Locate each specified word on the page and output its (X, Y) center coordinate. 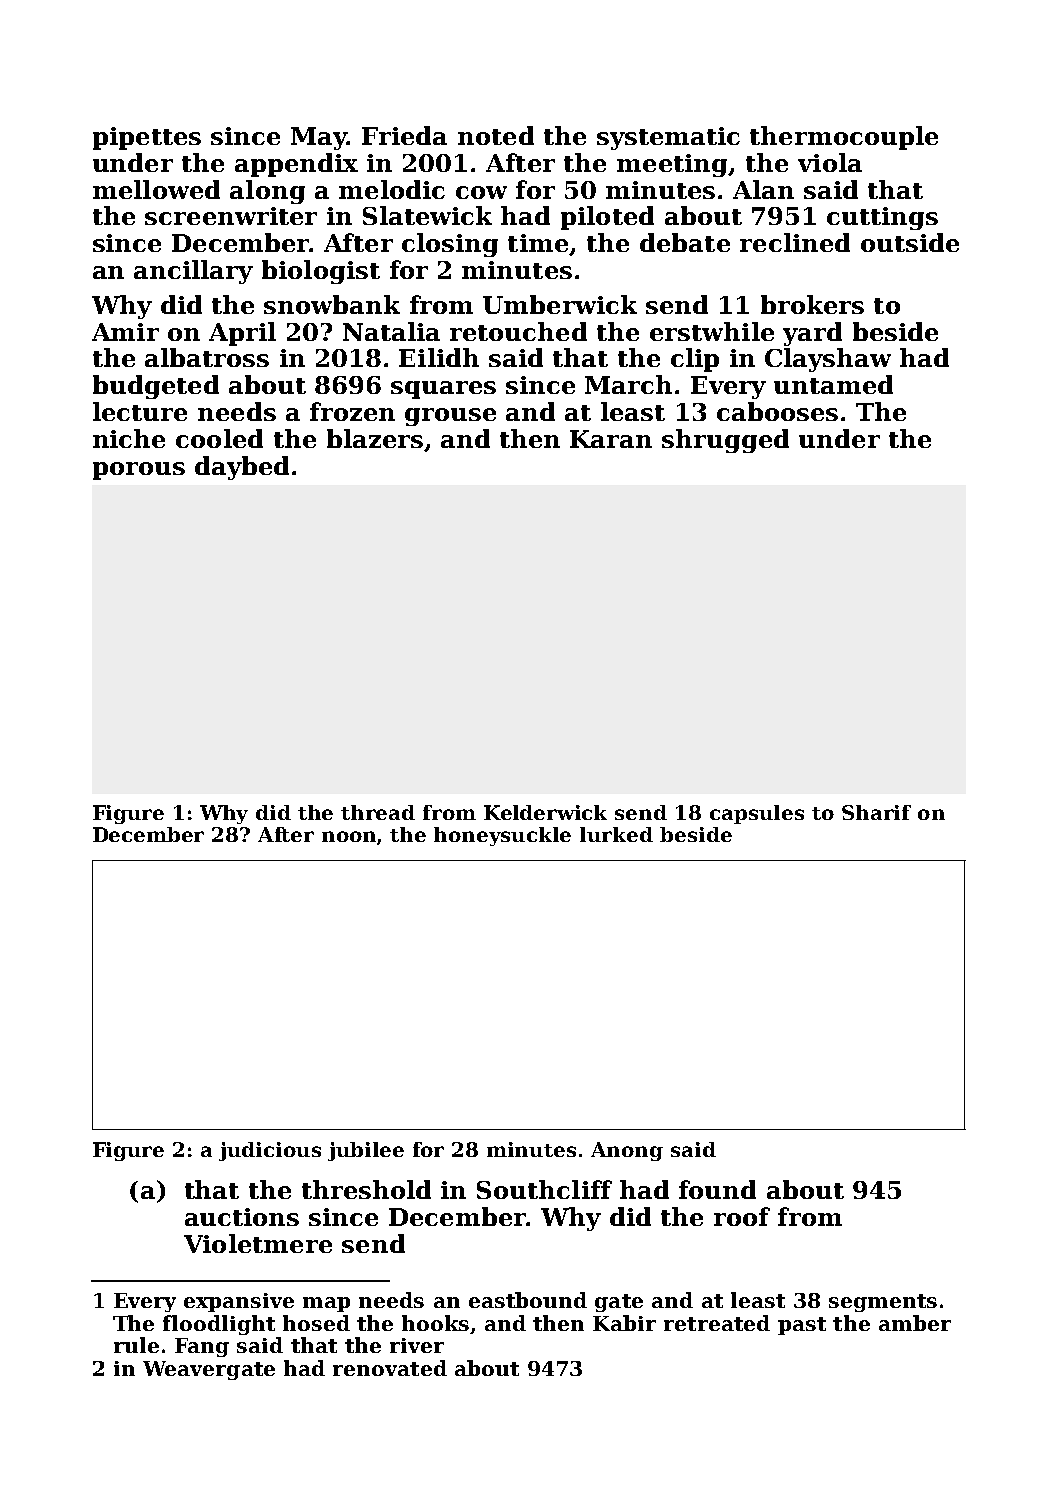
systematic (668, 138)
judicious (270, 1151)
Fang (202, 1347)
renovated (390, 1368)
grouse (450, 417)
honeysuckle (502, 836)
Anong (627, 1151)
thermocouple (844, 138)
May (319, 138)
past (802, 1326)
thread (378, 812)
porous (139, 471)
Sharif (876, 812)
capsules (757, 814)
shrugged (725, 441)
